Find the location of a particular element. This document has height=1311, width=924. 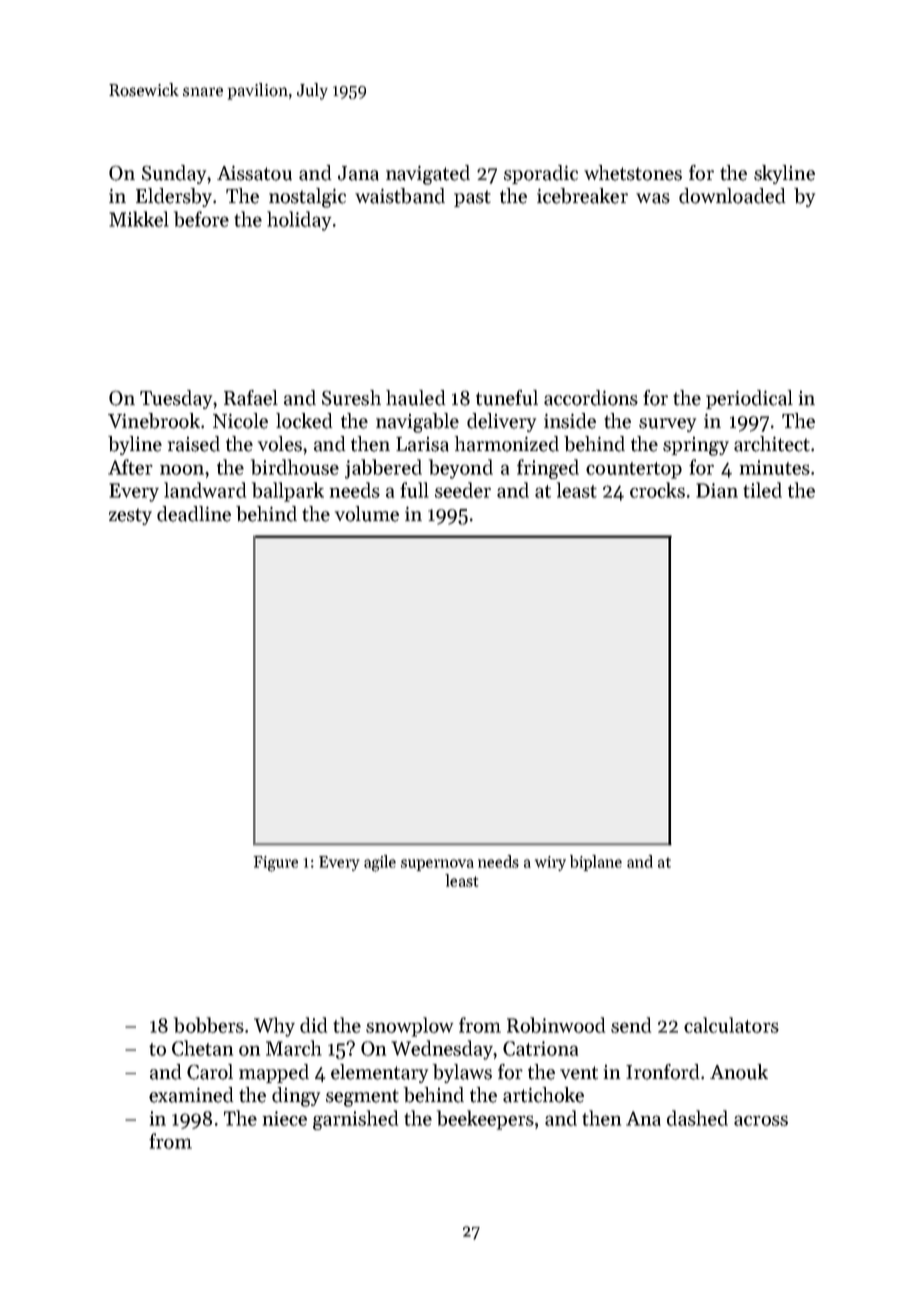

dashed is located at coordinates (697, 1118).
